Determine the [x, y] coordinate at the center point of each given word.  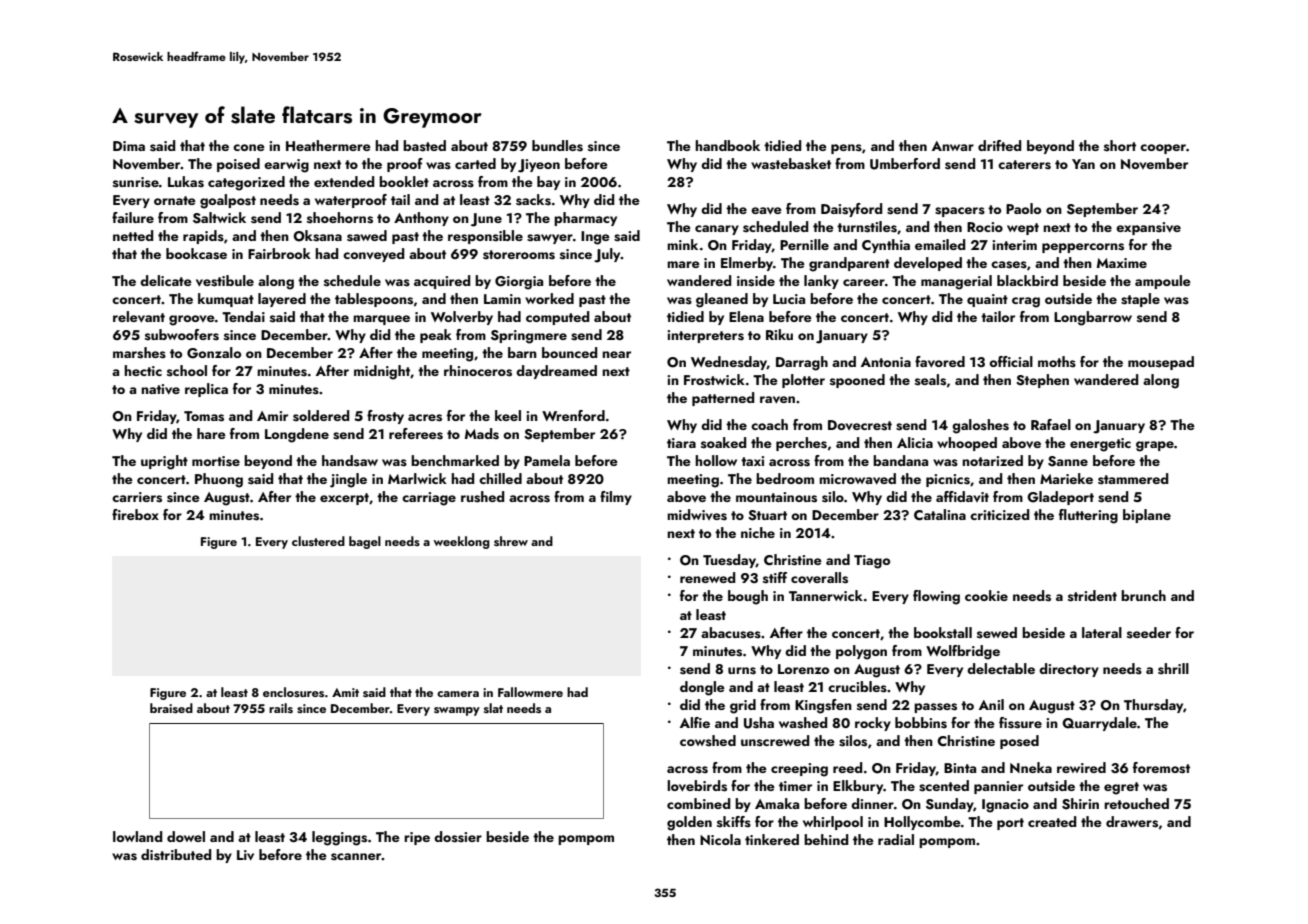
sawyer [550, 239]
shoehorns [340, 218]
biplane [1147, 516]
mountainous [776, 497]
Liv [245, 855]
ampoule [1163, 282]
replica [206, 390]
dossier [458, 837]
